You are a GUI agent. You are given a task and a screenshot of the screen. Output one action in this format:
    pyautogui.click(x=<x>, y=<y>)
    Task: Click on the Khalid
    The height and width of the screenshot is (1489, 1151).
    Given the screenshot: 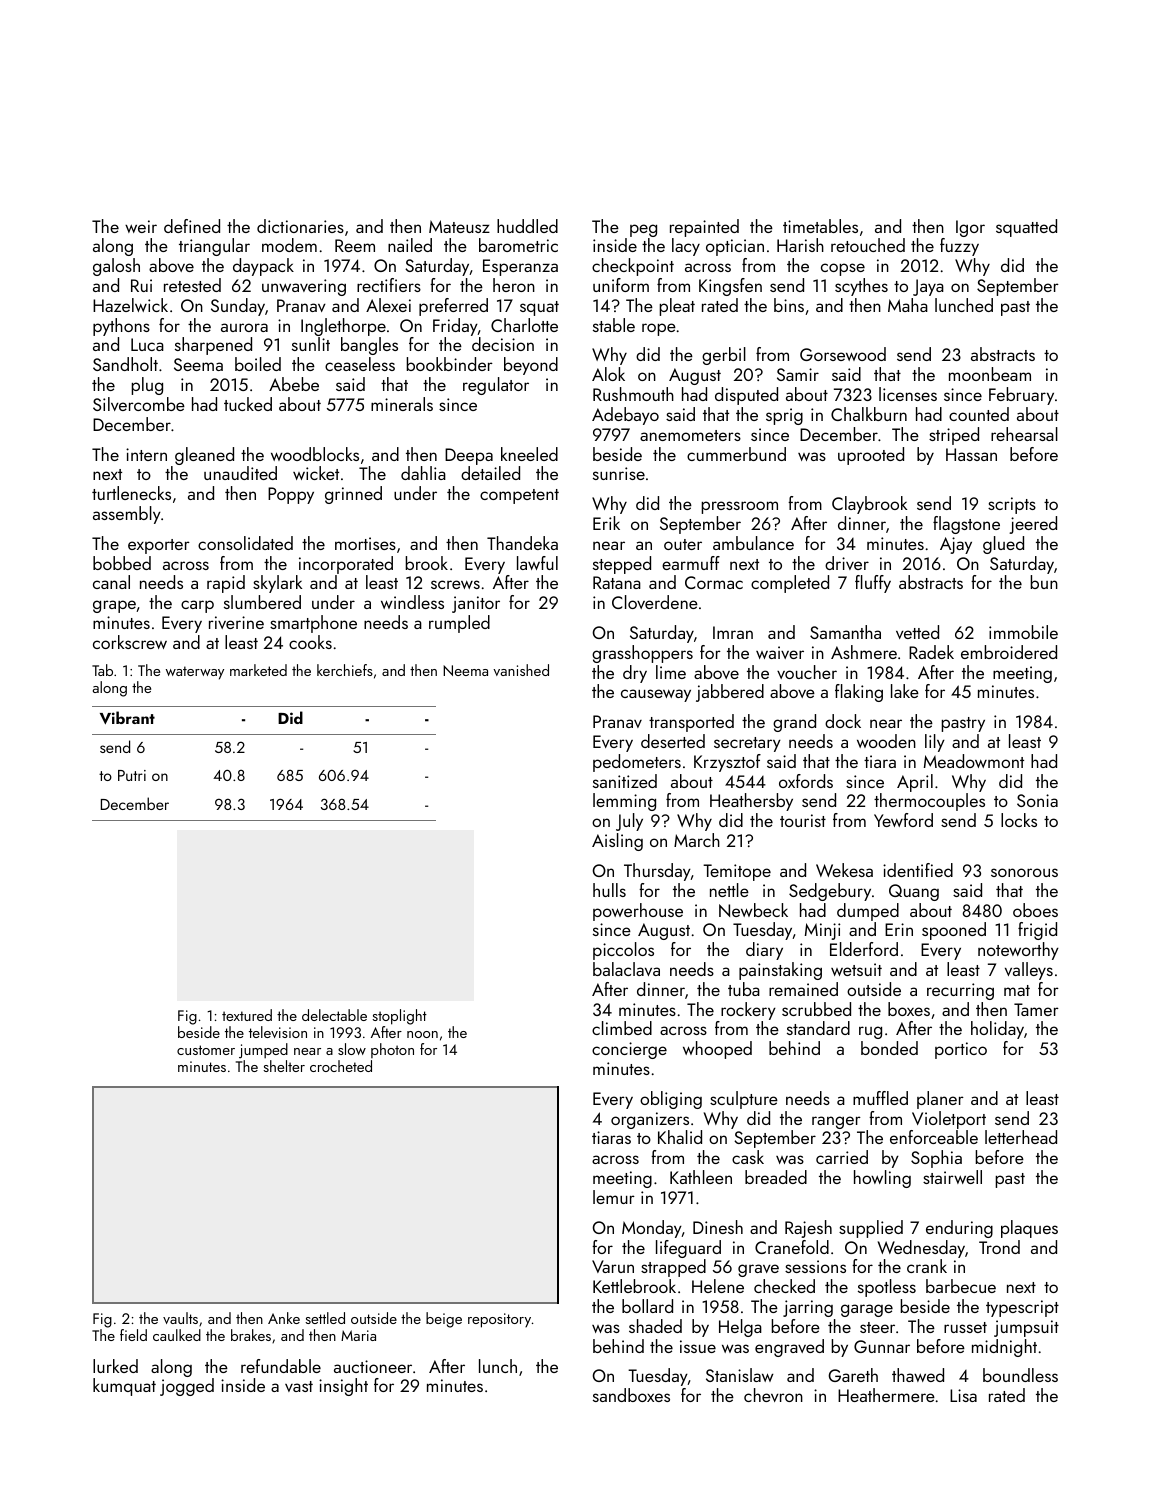 What is the action you would take?
    pyautogui.click(x=680, y=1137)
